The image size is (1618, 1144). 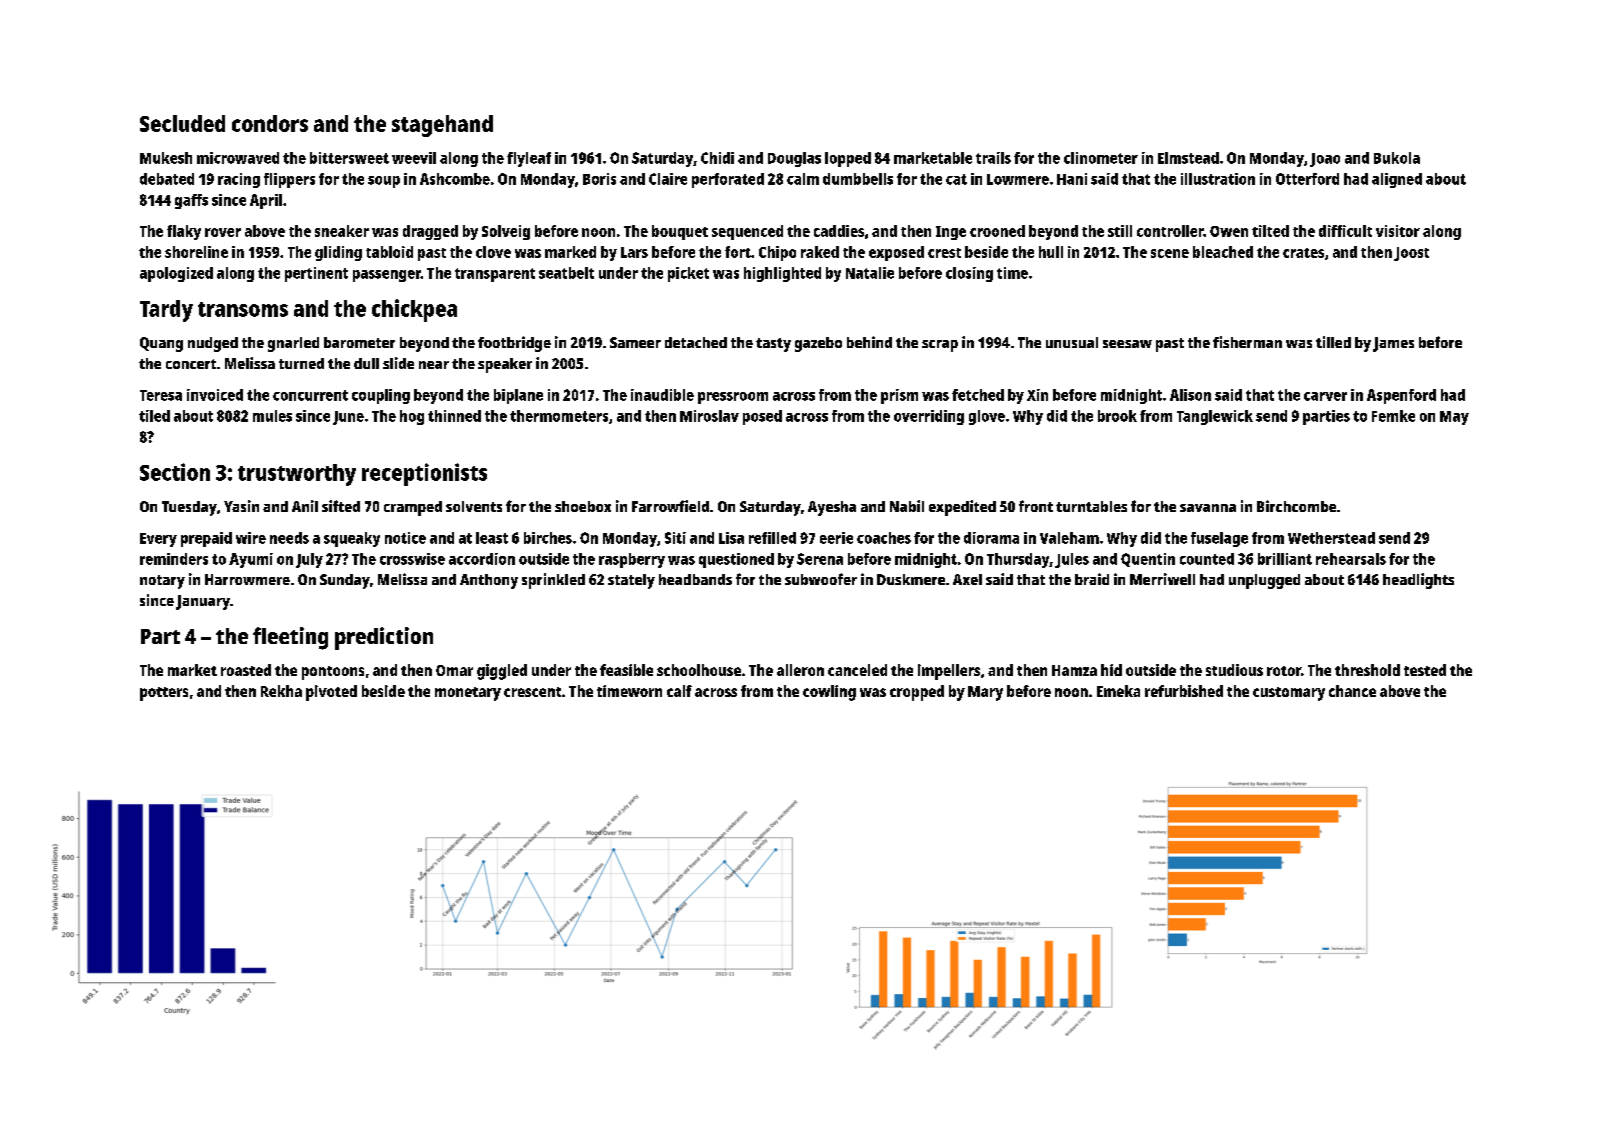 I want to click on trails, so click(x=993, y=158).
